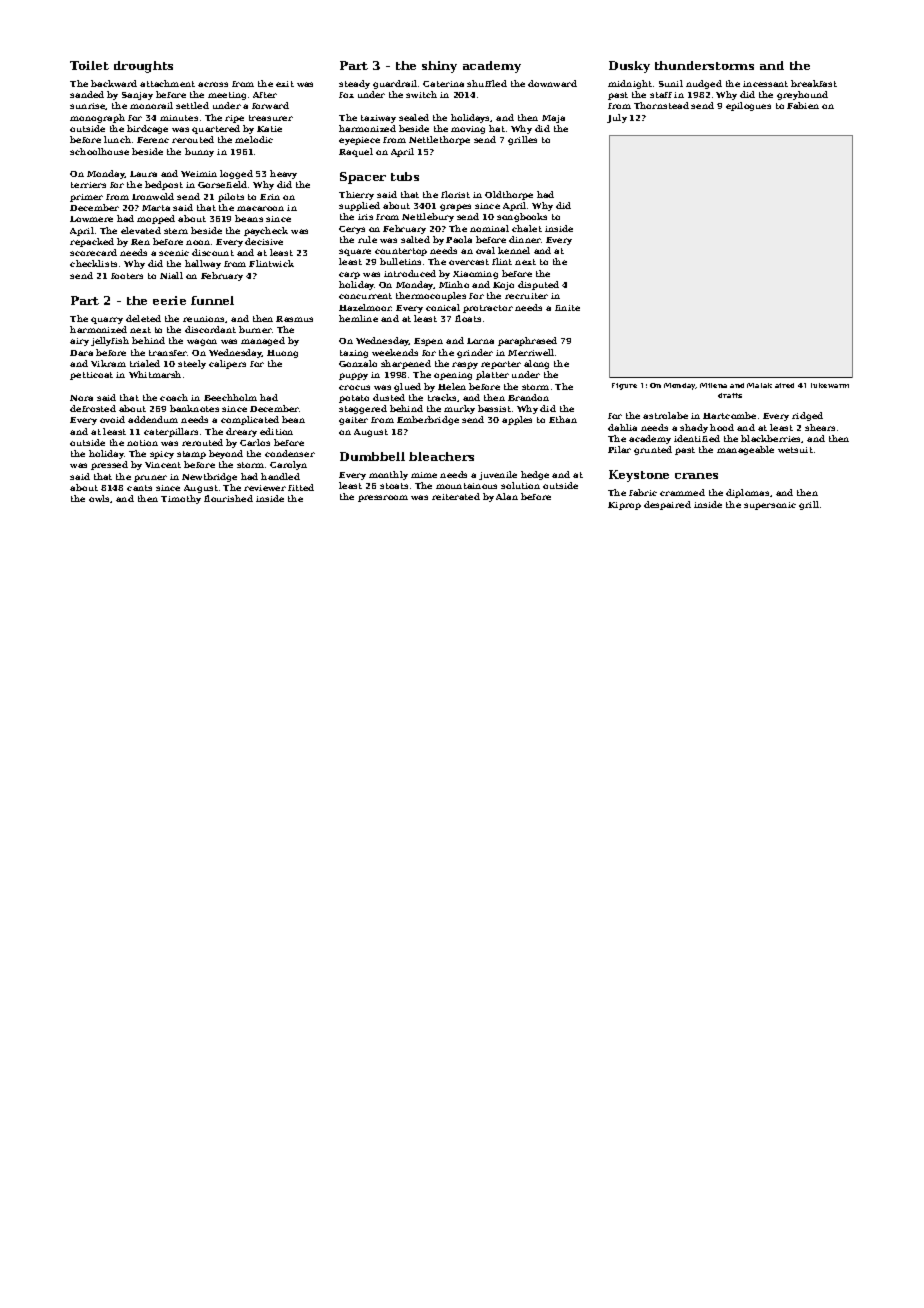  What do you see at coordinates (228, 498) in the screenshot?
I see `flourished` at bounding box center [228, 498].
